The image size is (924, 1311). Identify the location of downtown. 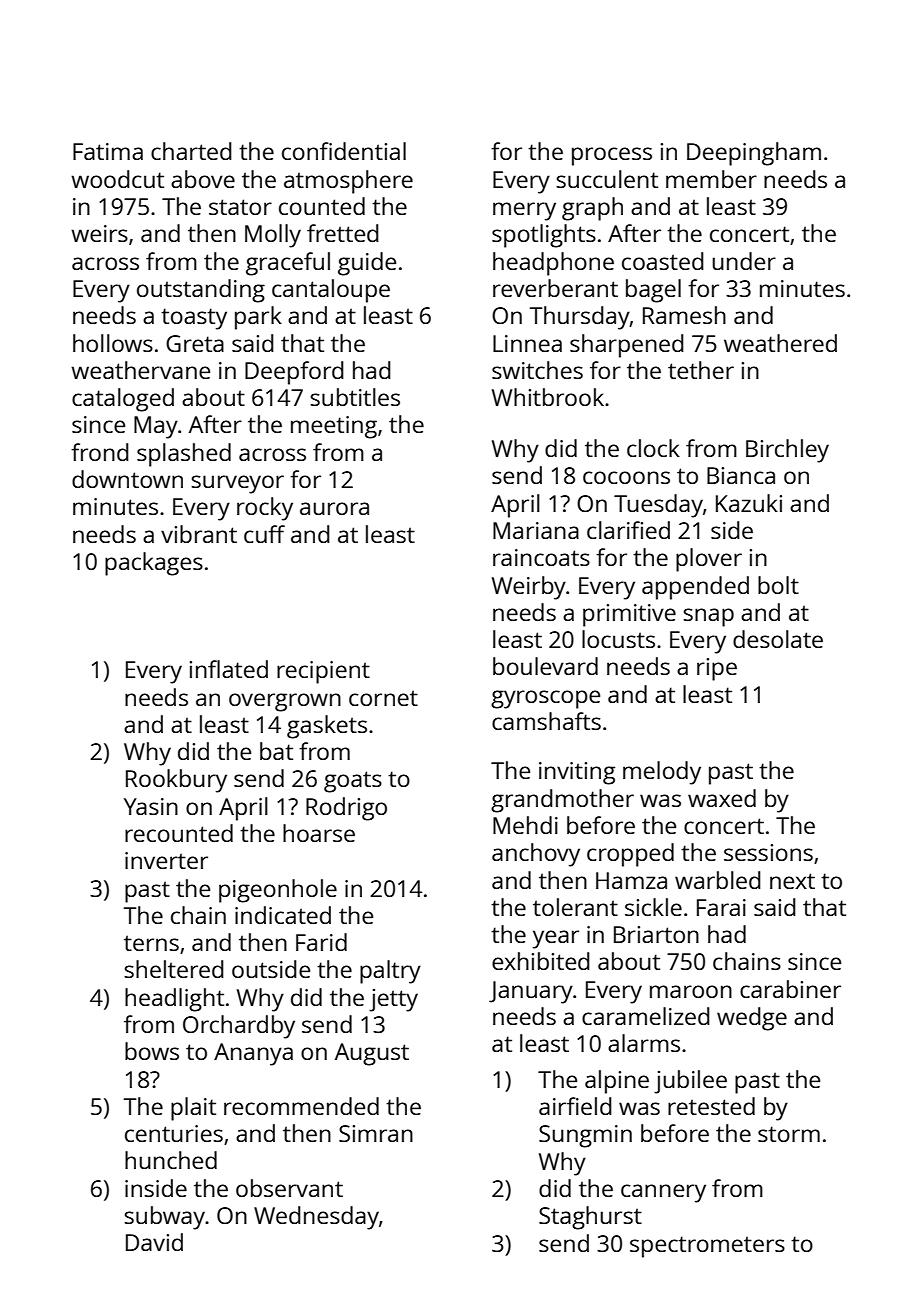
(127, 479).
